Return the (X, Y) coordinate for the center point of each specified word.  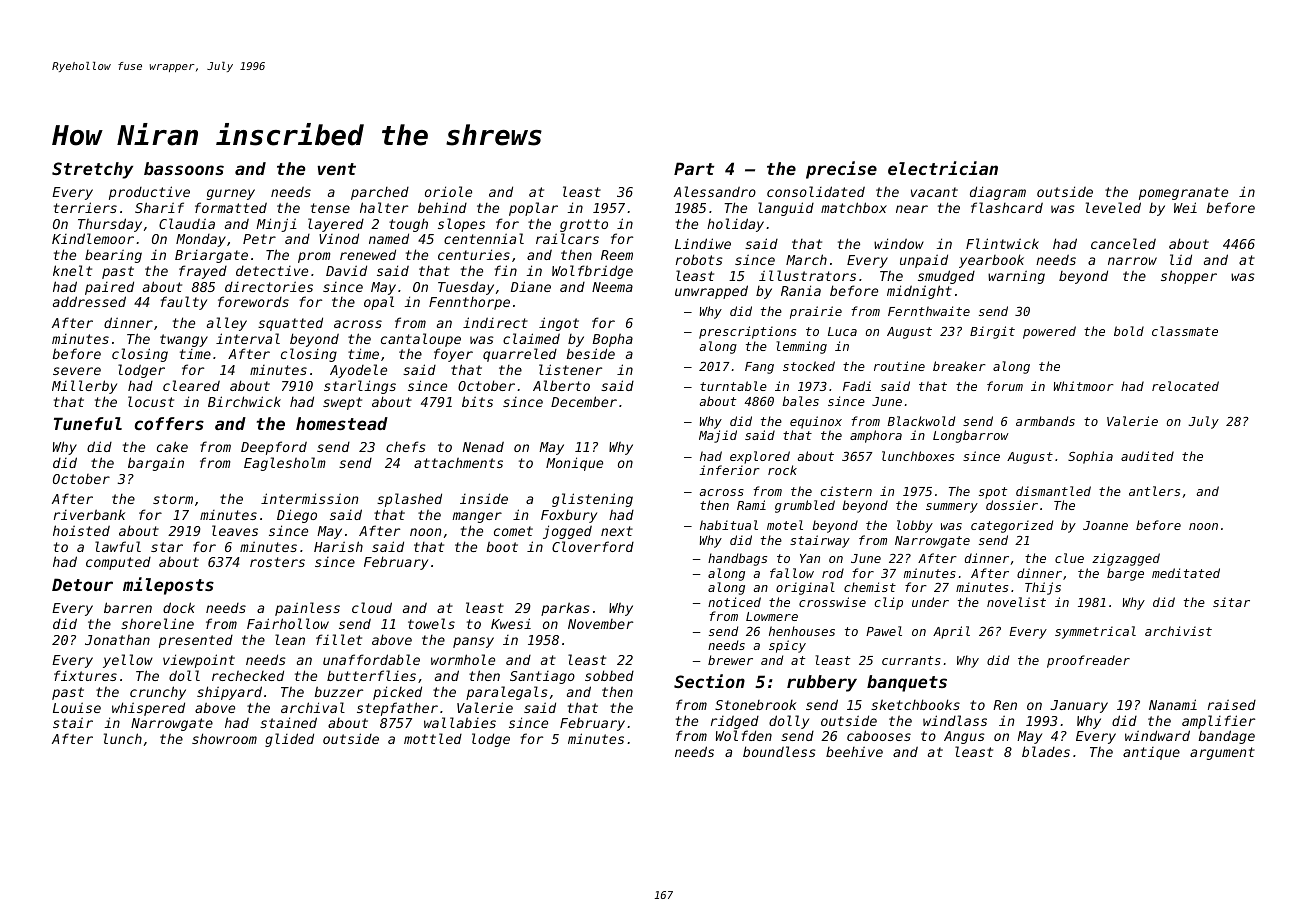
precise (841, 170)
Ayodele (358, 371)
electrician (943, 168)
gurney (231, 194)
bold (1129, 331)
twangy (184, 340)
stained (288, 722)
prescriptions (747, 332)
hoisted (81, 530)
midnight (919, 292)
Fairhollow (288, 623)
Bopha (613, 340)
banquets (907, 683)
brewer (730, 660)
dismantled (1053, 491)
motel (785, 525)
